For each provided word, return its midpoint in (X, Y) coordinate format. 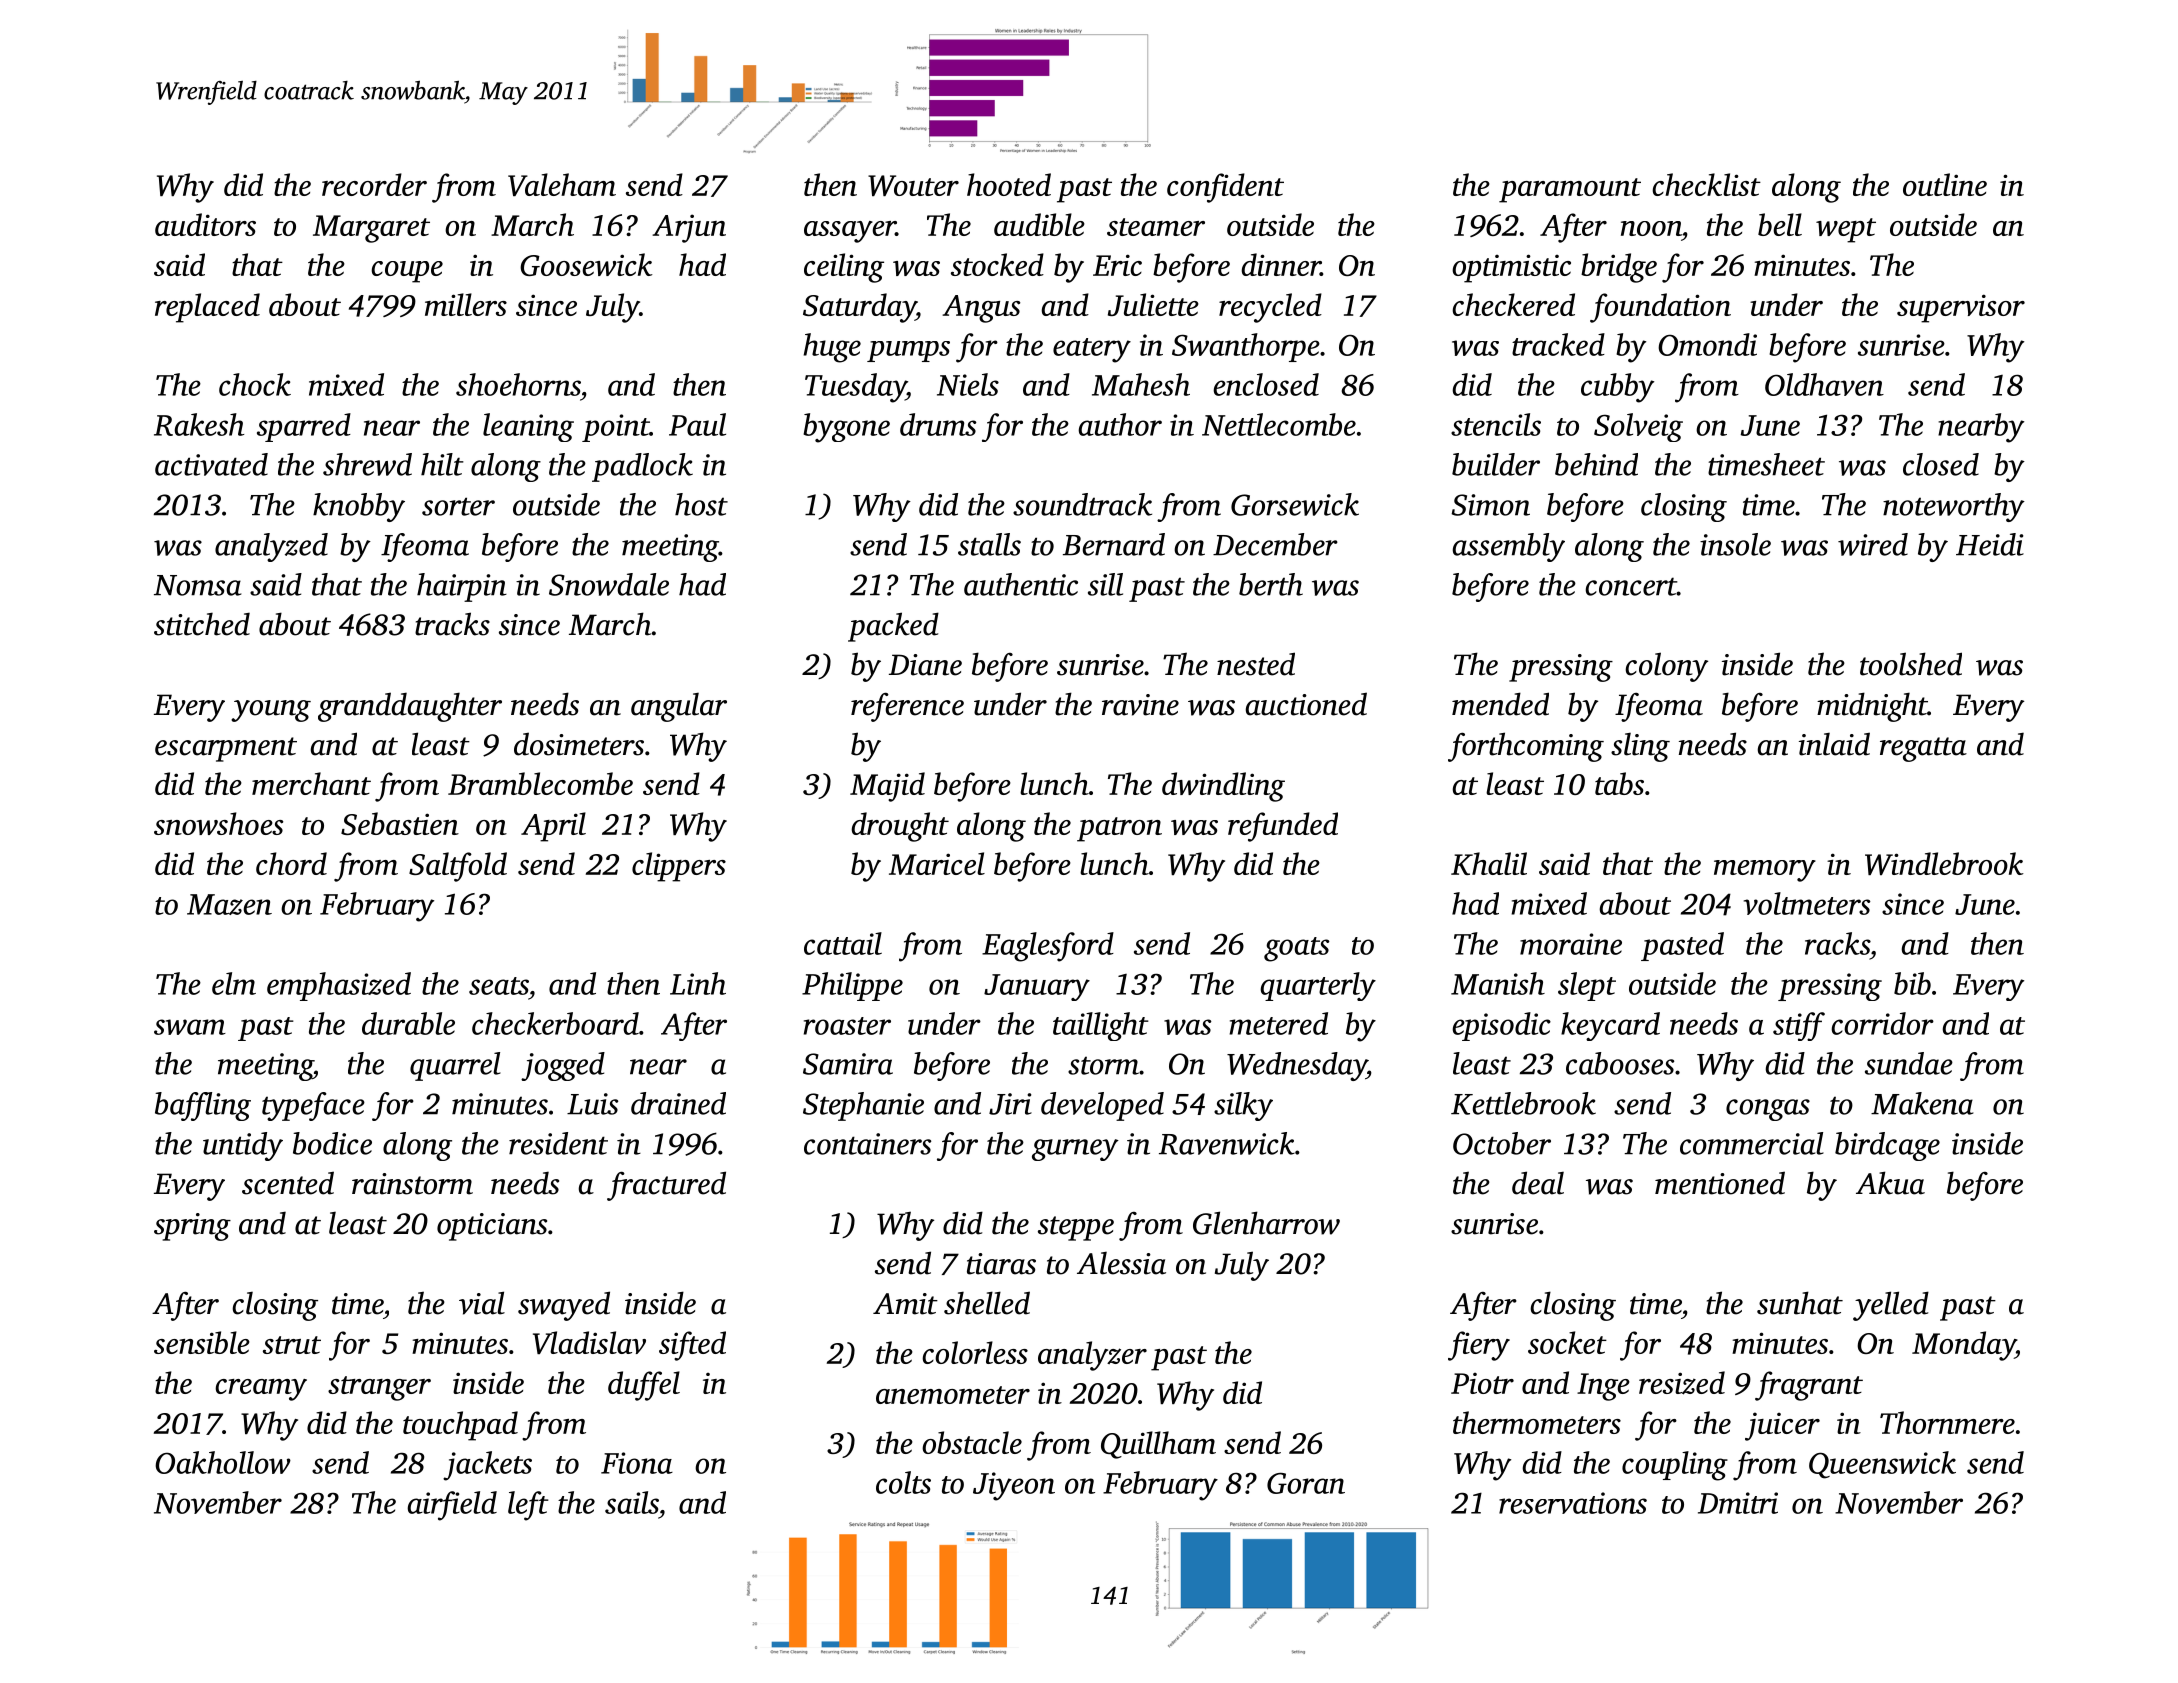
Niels (968, 384)
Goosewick (586, 264)
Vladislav (589, 1342)
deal (1538, 1183)
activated (211, 464)
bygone (846, 428)
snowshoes (218, 823)
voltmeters (1807, 903)
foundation (1660, 308)
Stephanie (863, 1106)
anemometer (953, 1395)
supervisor (1961, 308)
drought (900, 827)
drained (678, 1103)
